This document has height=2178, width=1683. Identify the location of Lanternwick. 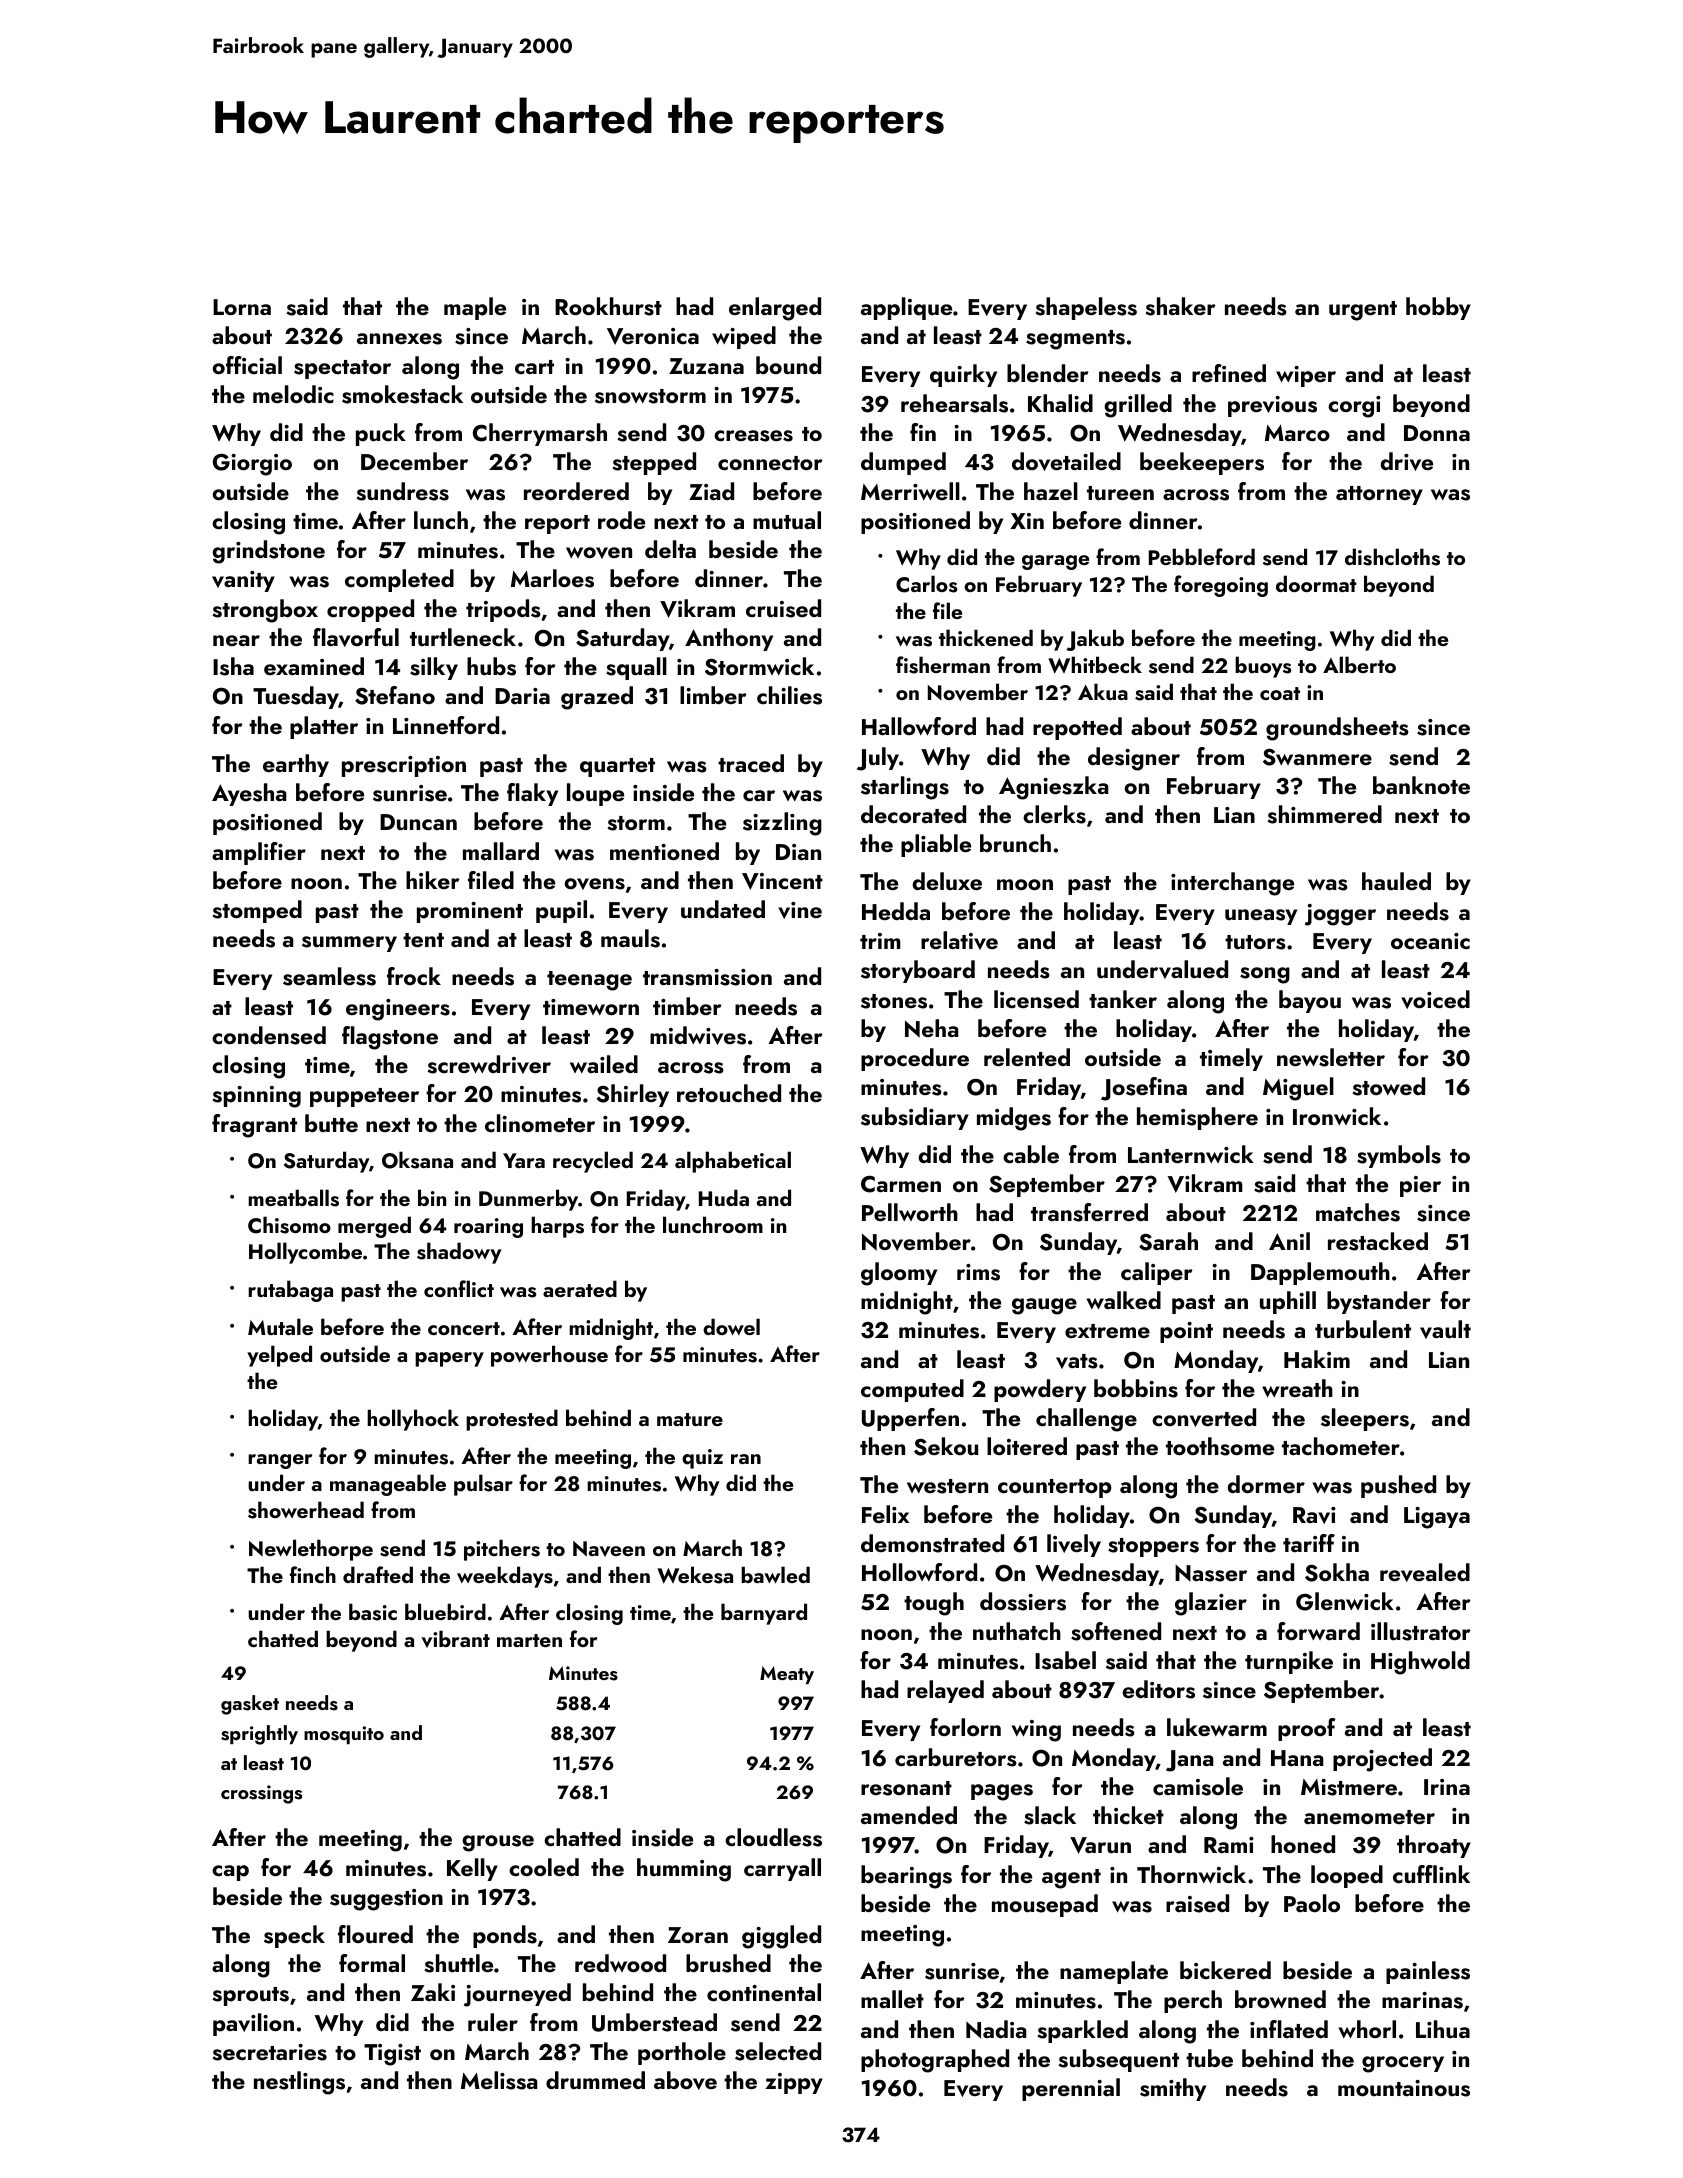
(1191, 1154).
